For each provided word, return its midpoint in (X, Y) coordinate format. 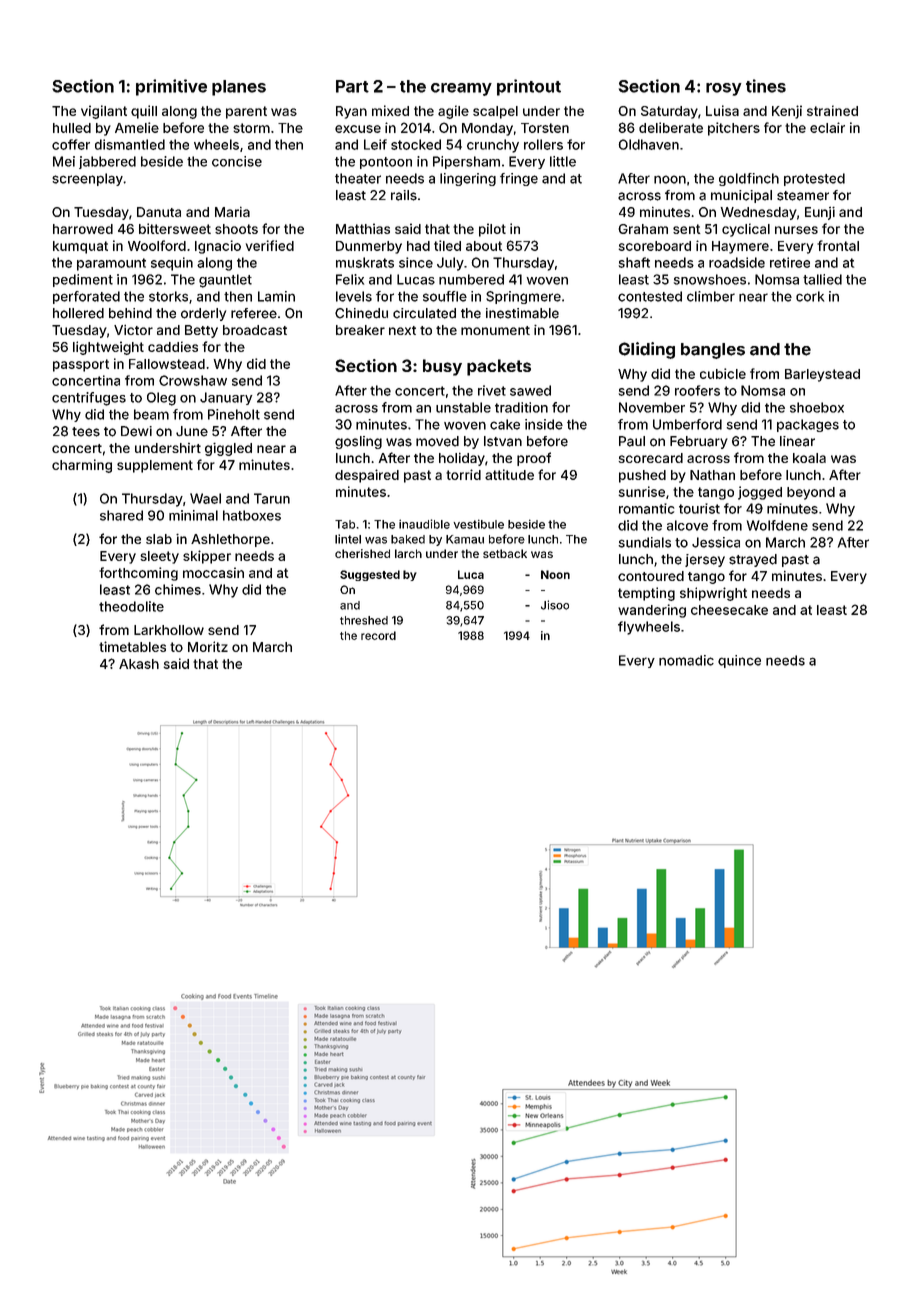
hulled (72, 128)
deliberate (671, 127)
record (378, 635)
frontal (838, 245)
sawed (530, 390)
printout (529, 87)
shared (121, 515)
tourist (699, 508)
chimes (178, 589)
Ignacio (218, 247)
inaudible (424, 524)
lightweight (108, 348)
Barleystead (822, 375)
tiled (447, 245)
